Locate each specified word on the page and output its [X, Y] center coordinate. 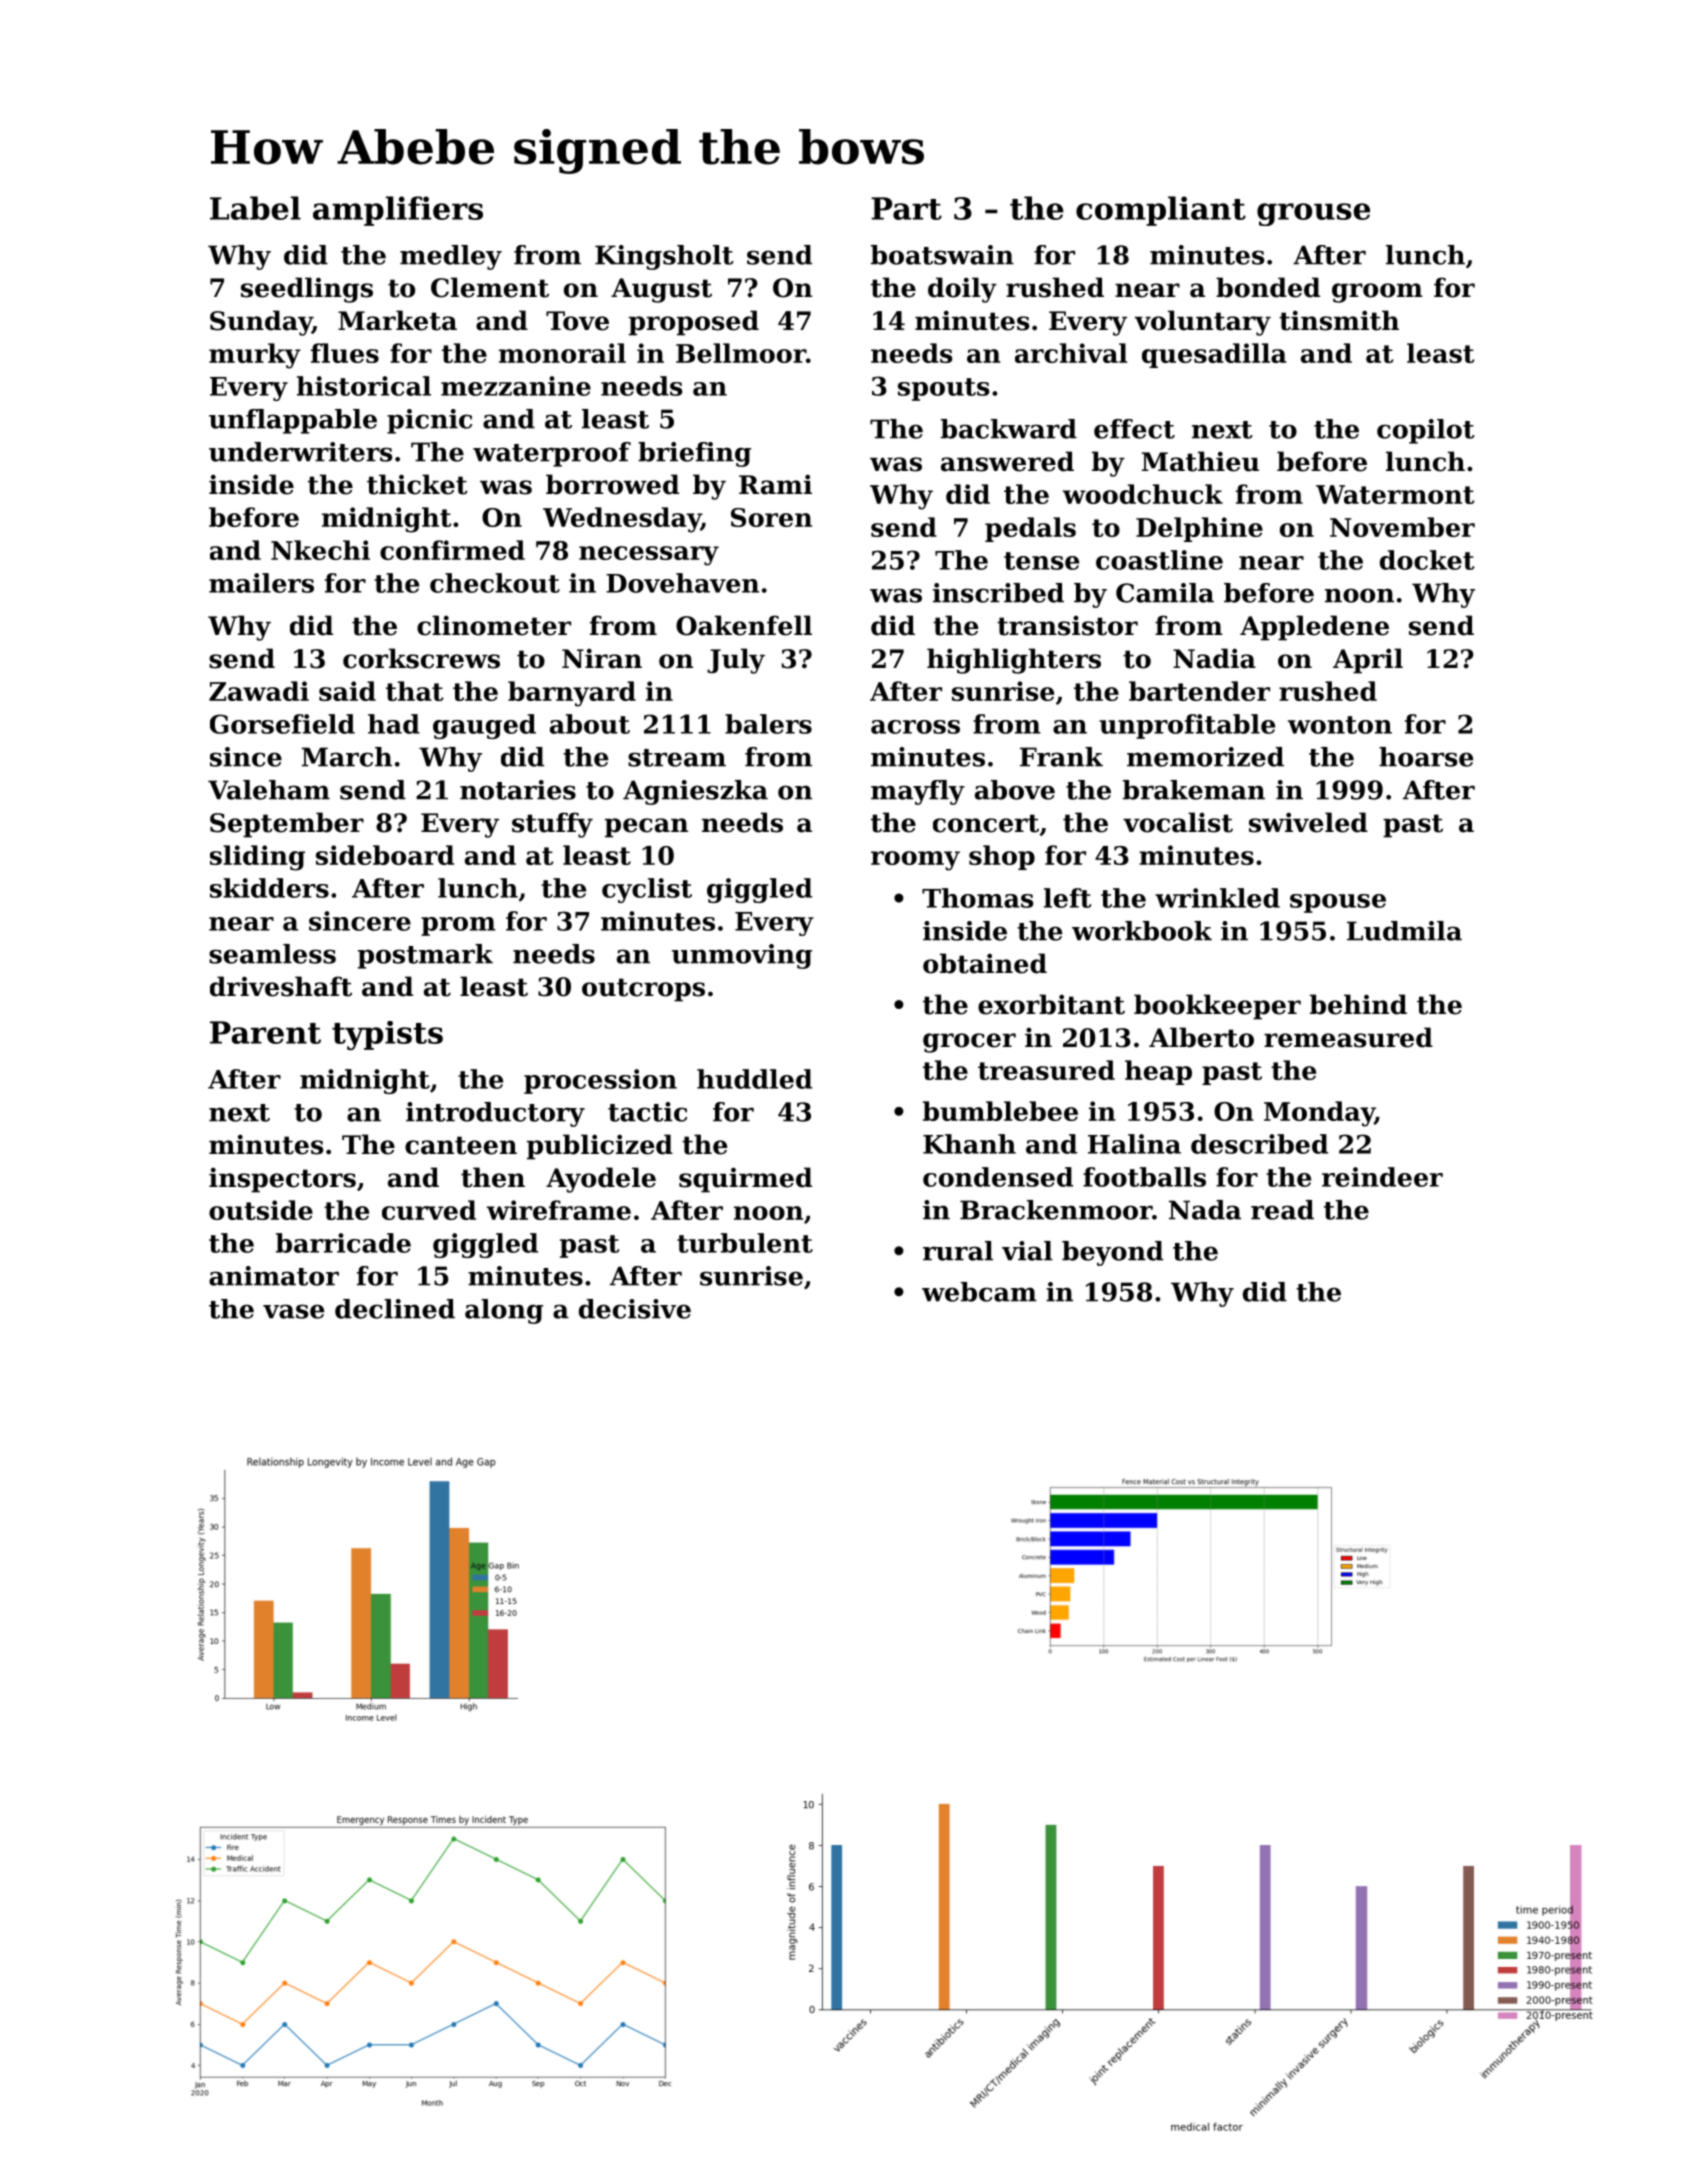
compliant [1161, 211]
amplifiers [398, 211]
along [504, 1311]
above [1015, 790]
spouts [943, 389]
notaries [518, 790]
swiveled [1308, 822]
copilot [1426, 431]
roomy [915, 861]
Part [906, 208]
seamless [272, 954]
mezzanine [516, 386]
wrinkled [1217, 898]
